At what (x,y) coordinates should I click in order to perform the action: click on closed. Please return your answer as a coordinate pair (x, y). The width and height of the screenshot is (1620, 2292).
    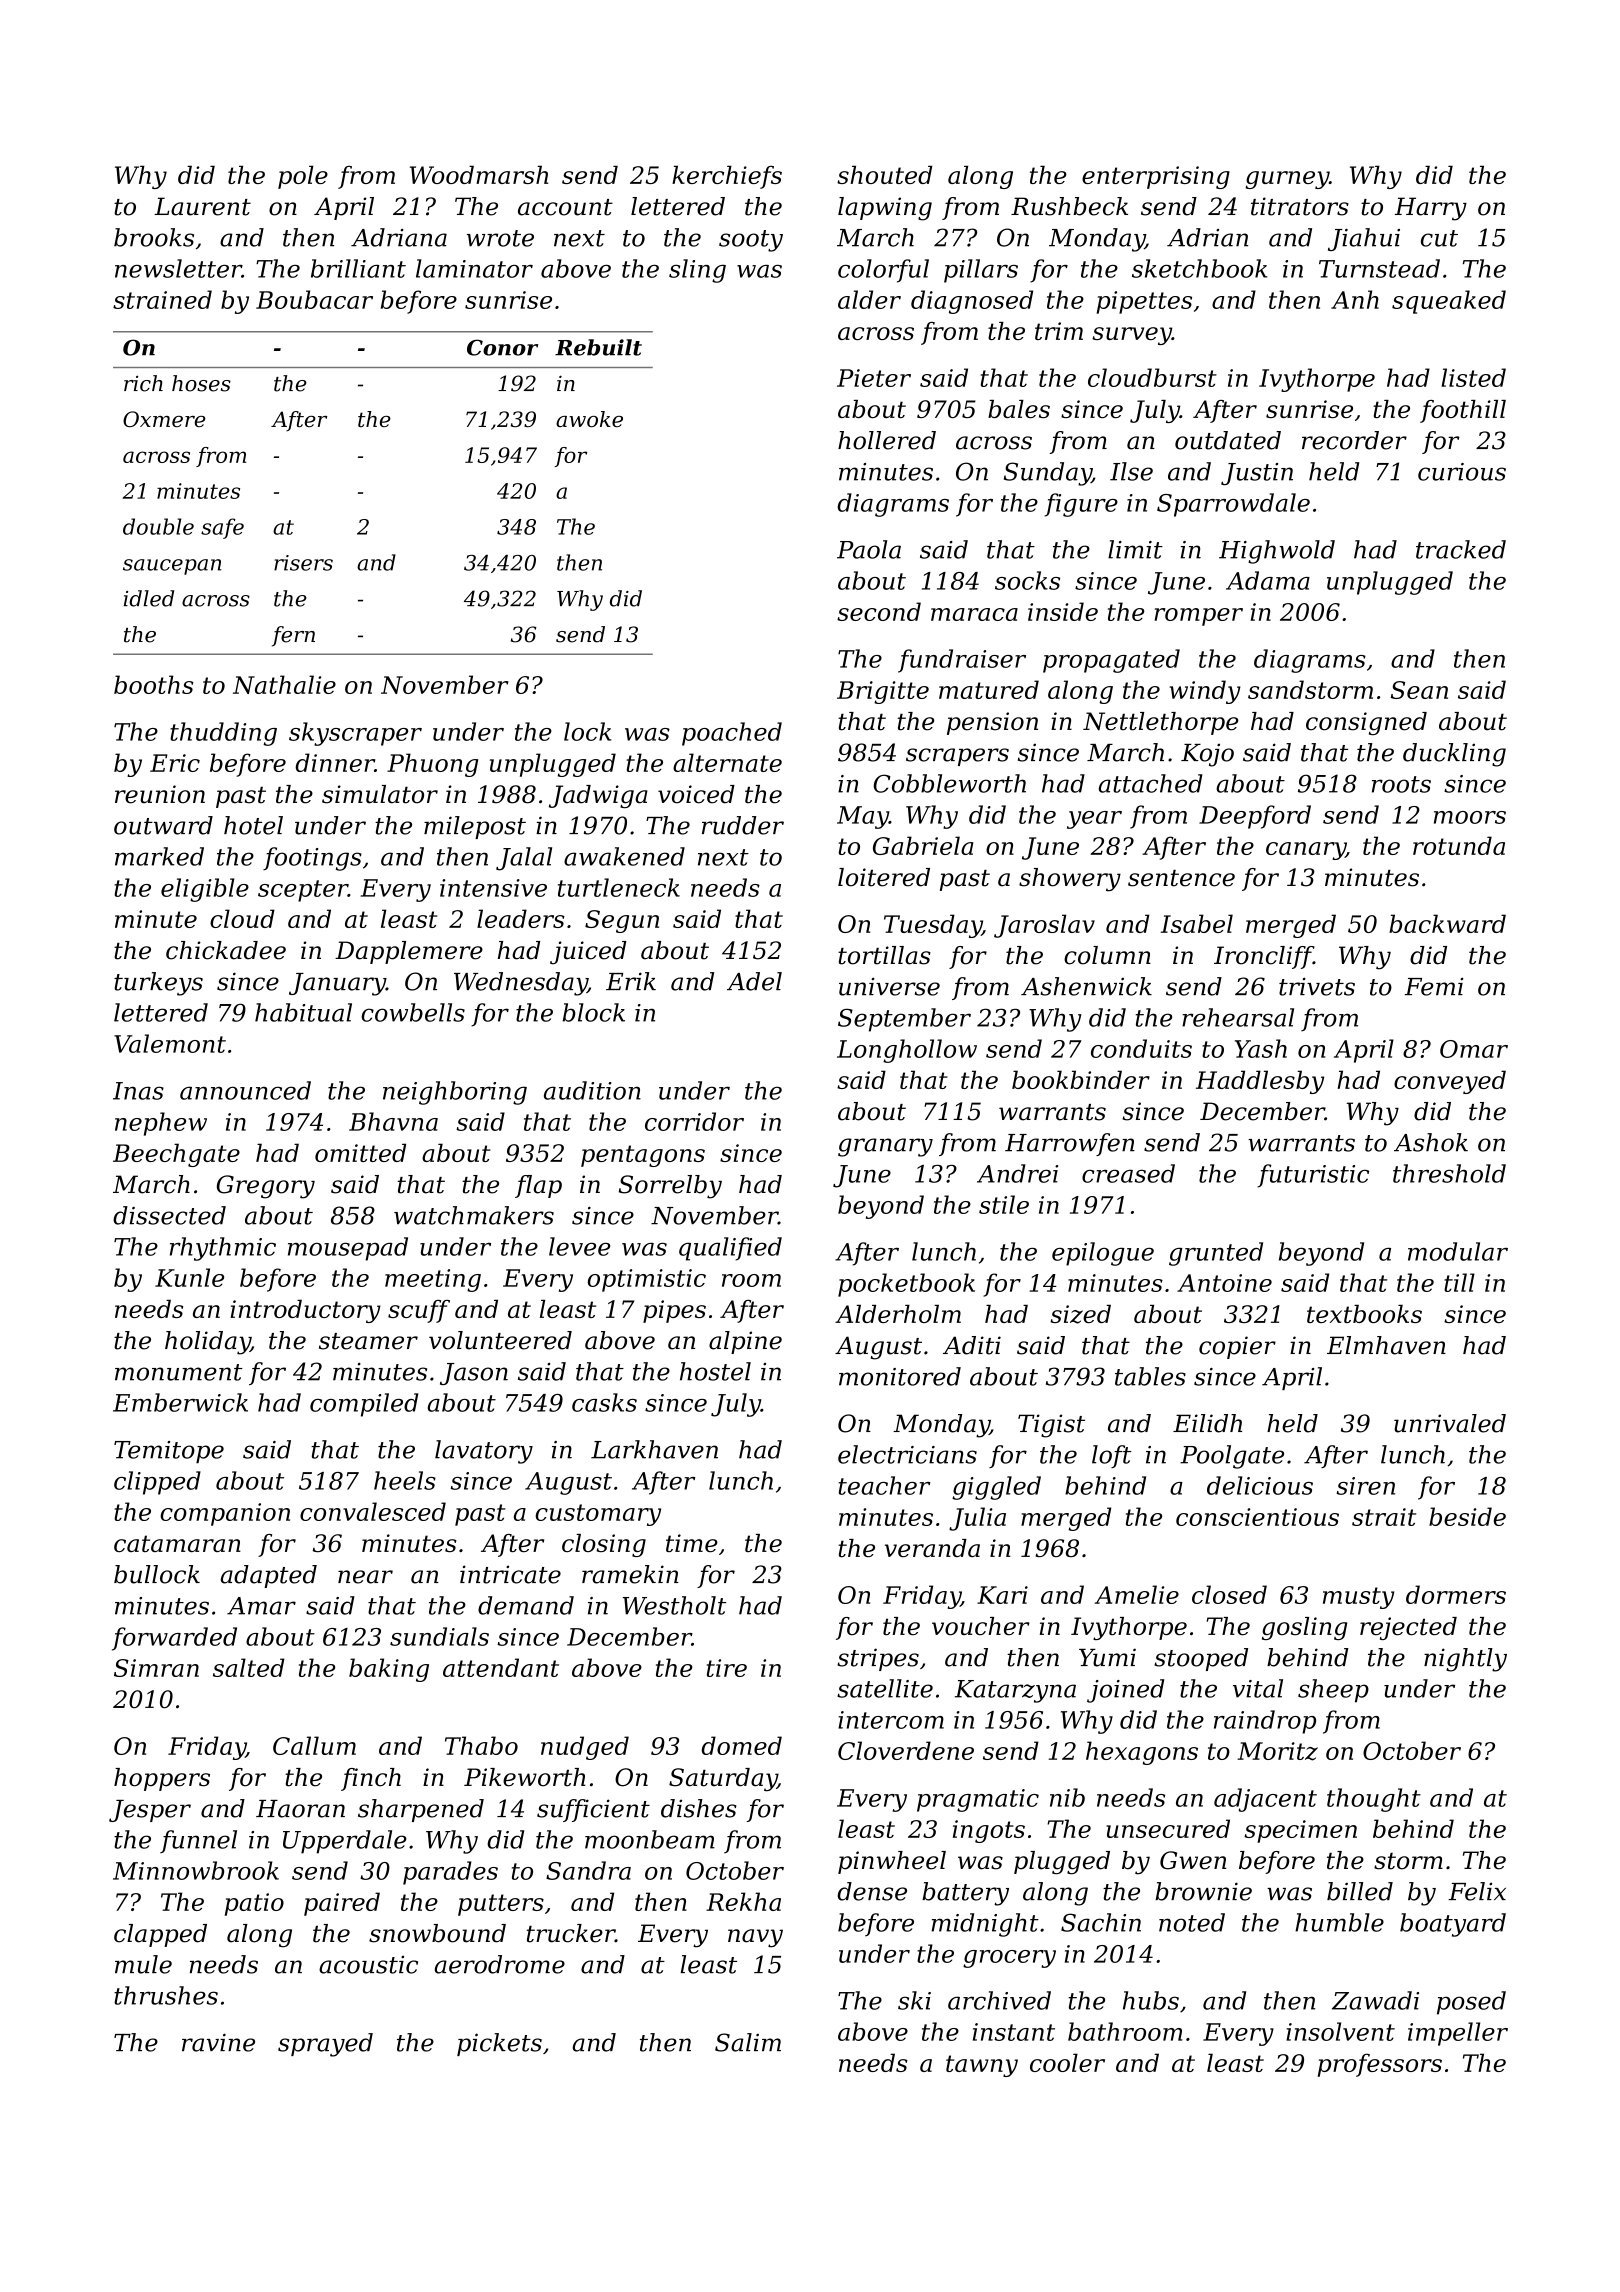
    Looking at the image, I should click on (1229, 1594).
